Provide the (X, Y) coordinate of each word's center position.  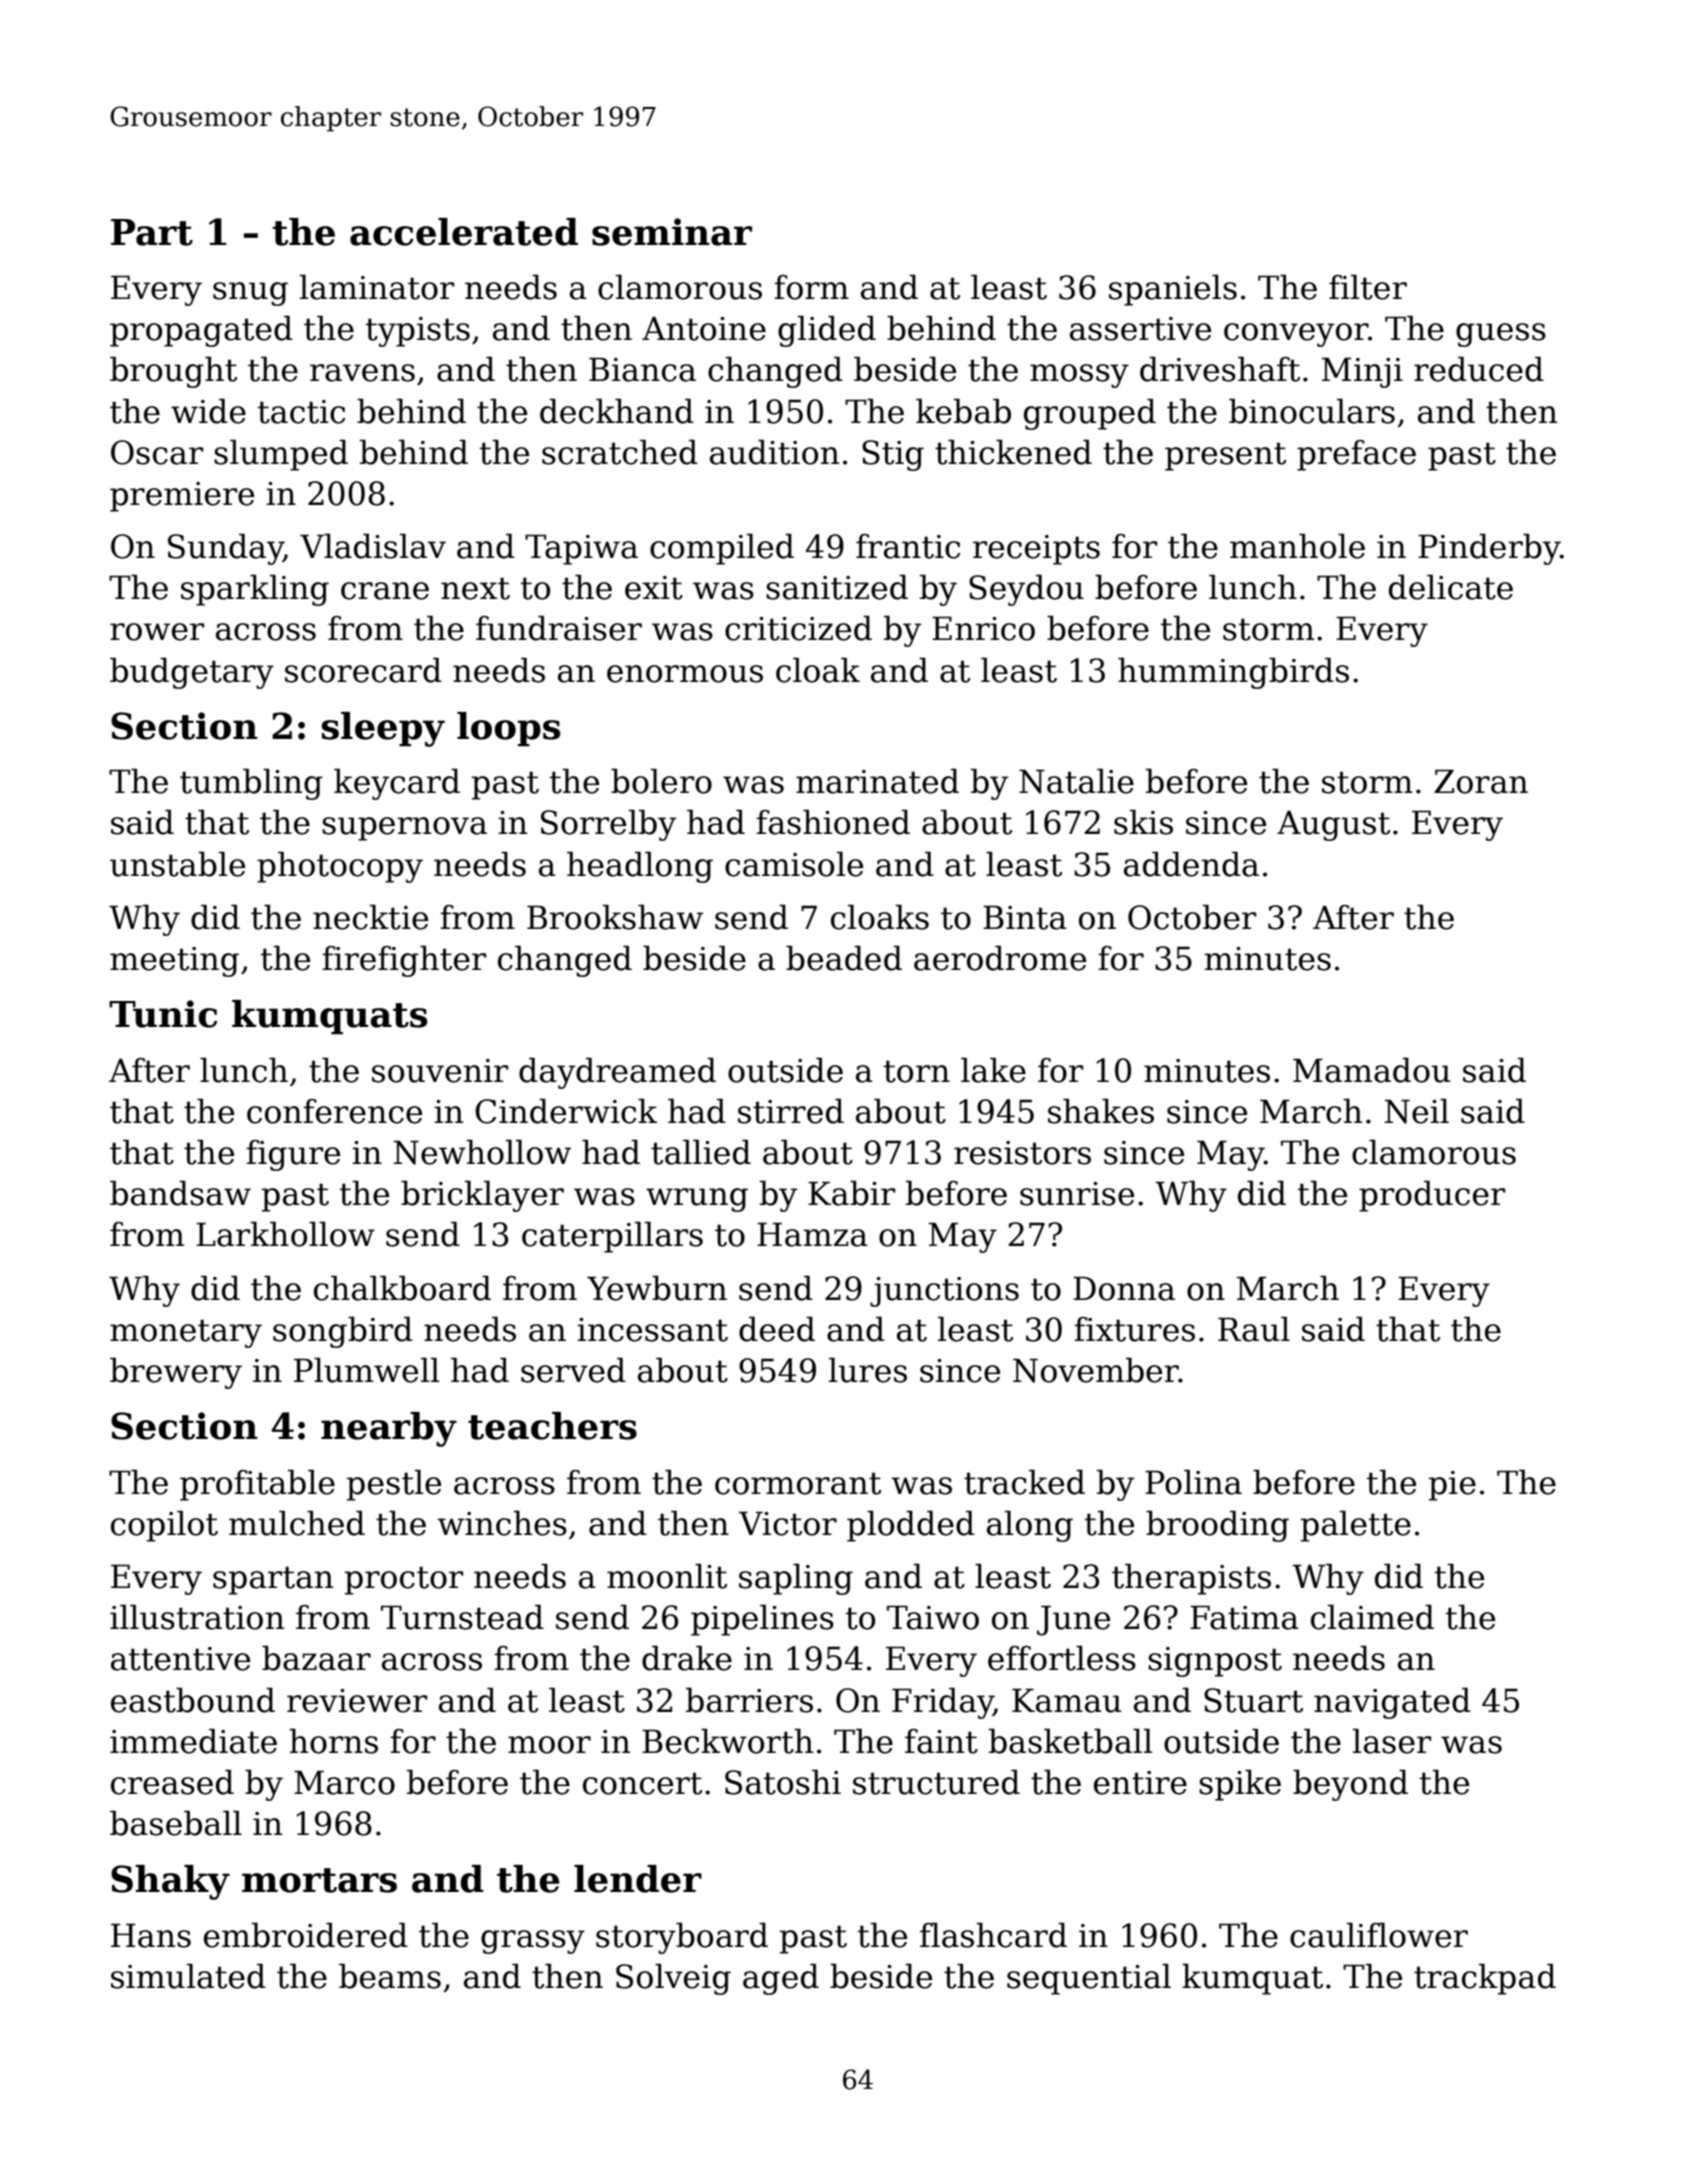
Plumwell (367, 1370)
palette (1356, 1526)
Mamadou (1372, 1070)
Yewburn (657, 1288)
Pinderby (1489, 549)
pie (1452, 1486)
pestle (394, 1485)
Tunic (163, 1014)
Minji (1362, 372)
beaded (844, 958)
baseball (176, 1823)
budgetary (192, 673)
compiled (722, 549)
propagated (201, 331)
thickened (1013, 452)
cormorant (798, 1483)
